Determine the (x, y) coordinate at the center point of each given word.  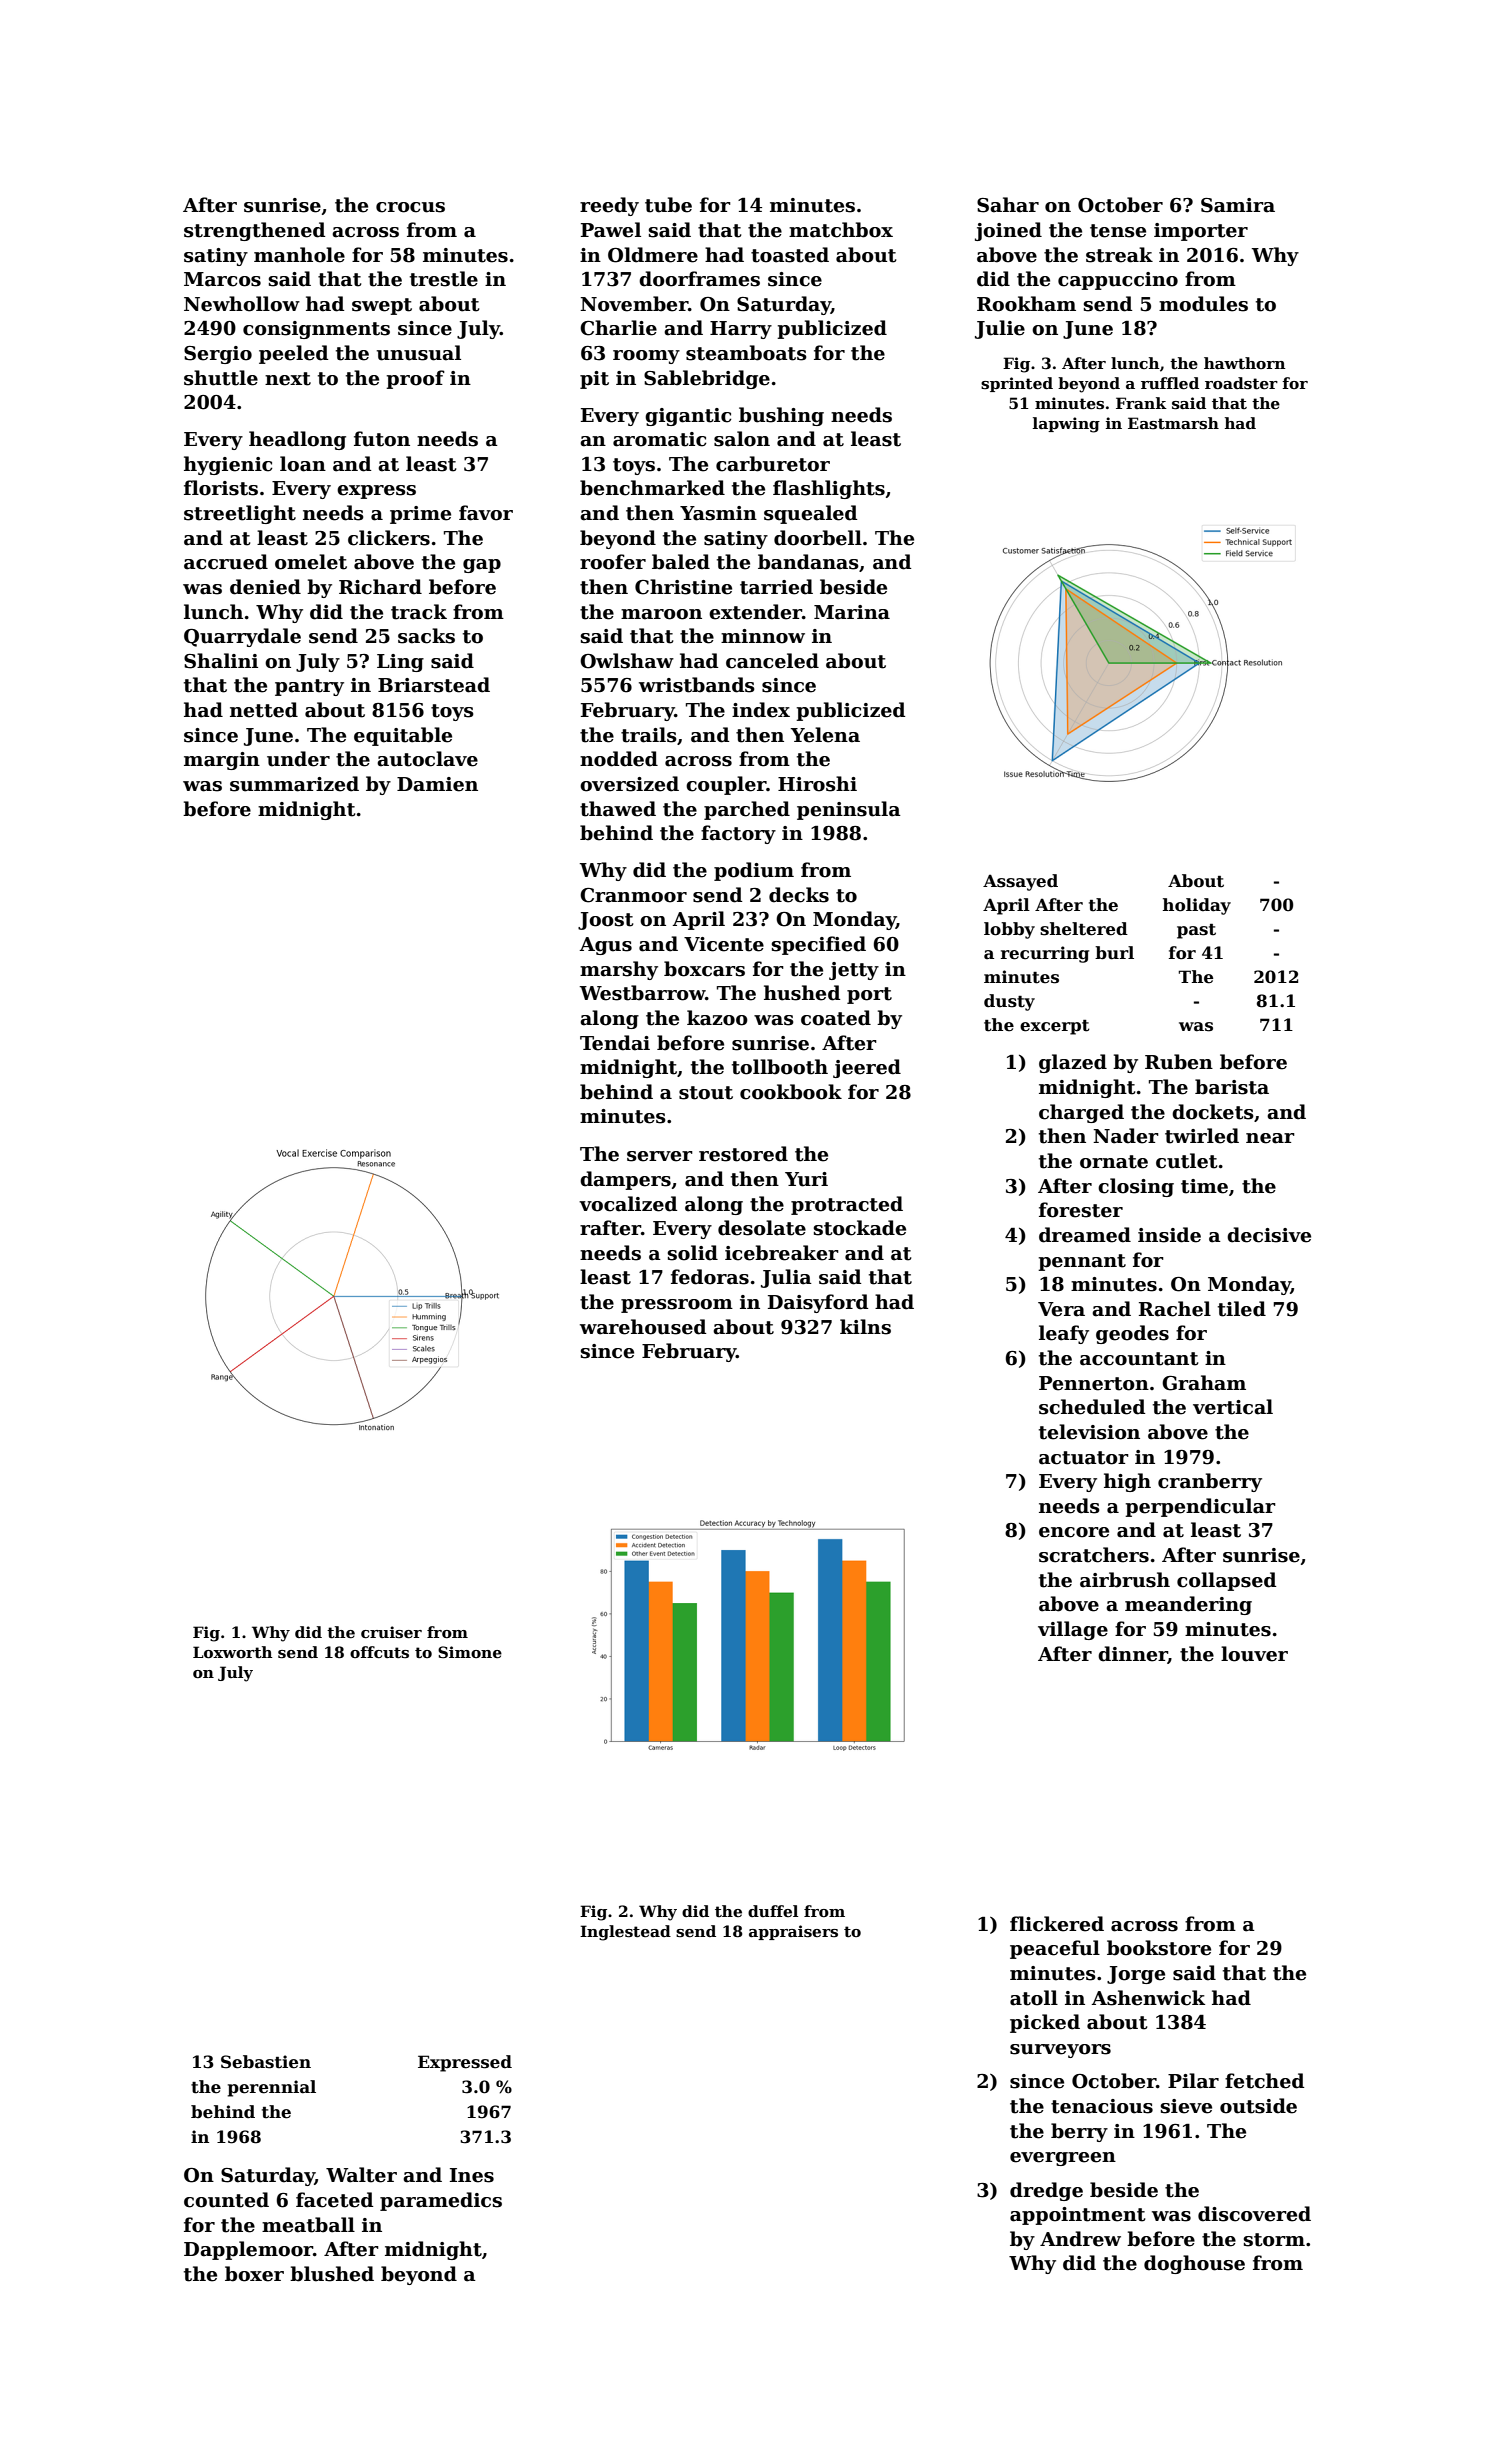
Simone (470, 1652)
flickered (1057, 1924)
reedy (609, 206)
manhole (299, 255)
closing (1136, 1187)
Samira (1238, 205)
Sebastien (266, 2062)
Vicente (724, 944)
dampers (625, 1180)
